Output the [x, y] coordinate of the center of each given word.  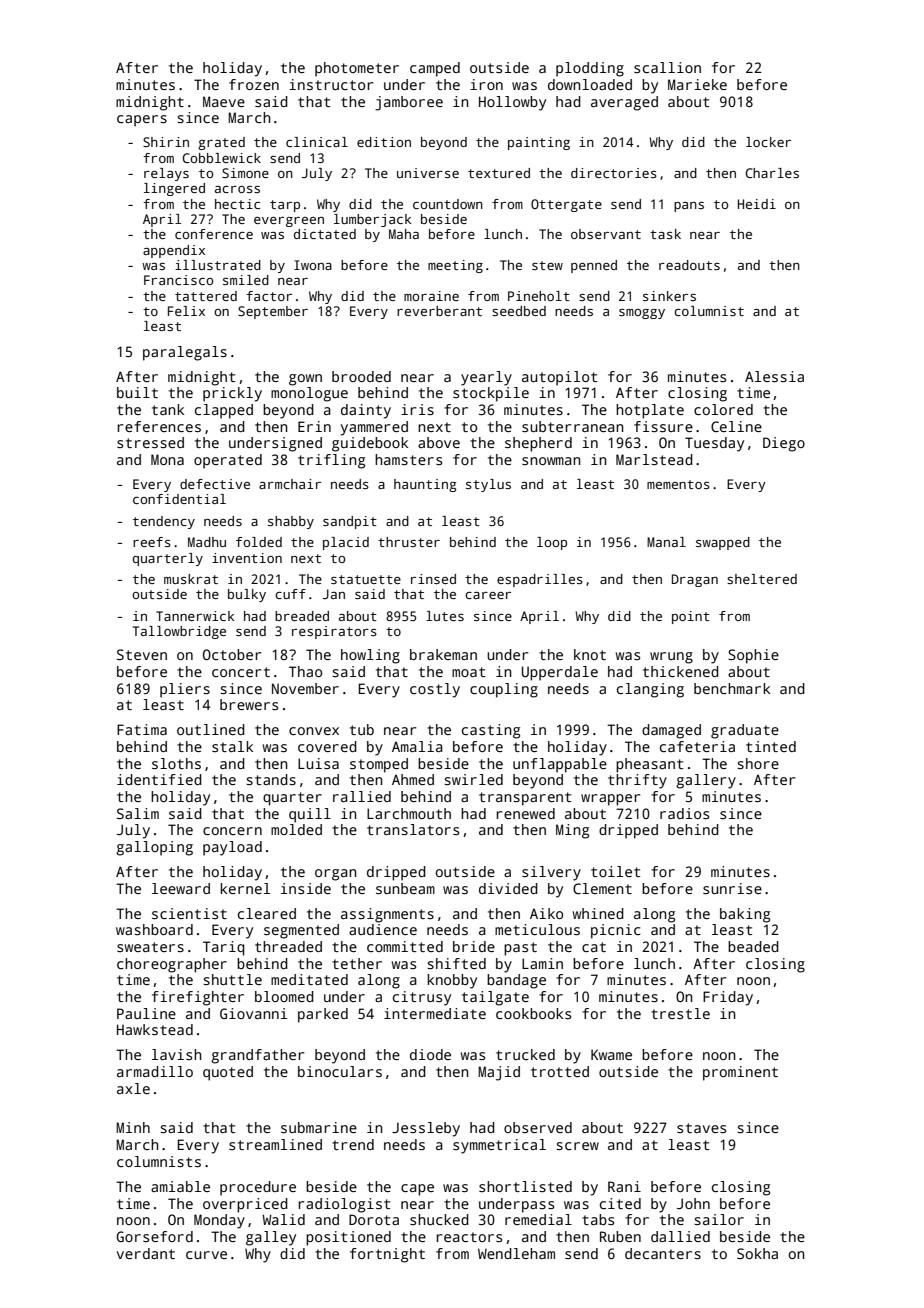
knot [590, 654]
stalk [232, 746]
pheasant [649, 765]
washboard [154, 929]
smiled [246, 280]
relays [166, 174]
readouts [689, 265]
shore [758, 763]
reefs [152, 542]
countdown [448, 204]
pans [689, 207]
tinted [771, 746]
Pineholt [539, 296]
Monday [219, 1221]
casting [491, 731]
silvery [551, 873]
